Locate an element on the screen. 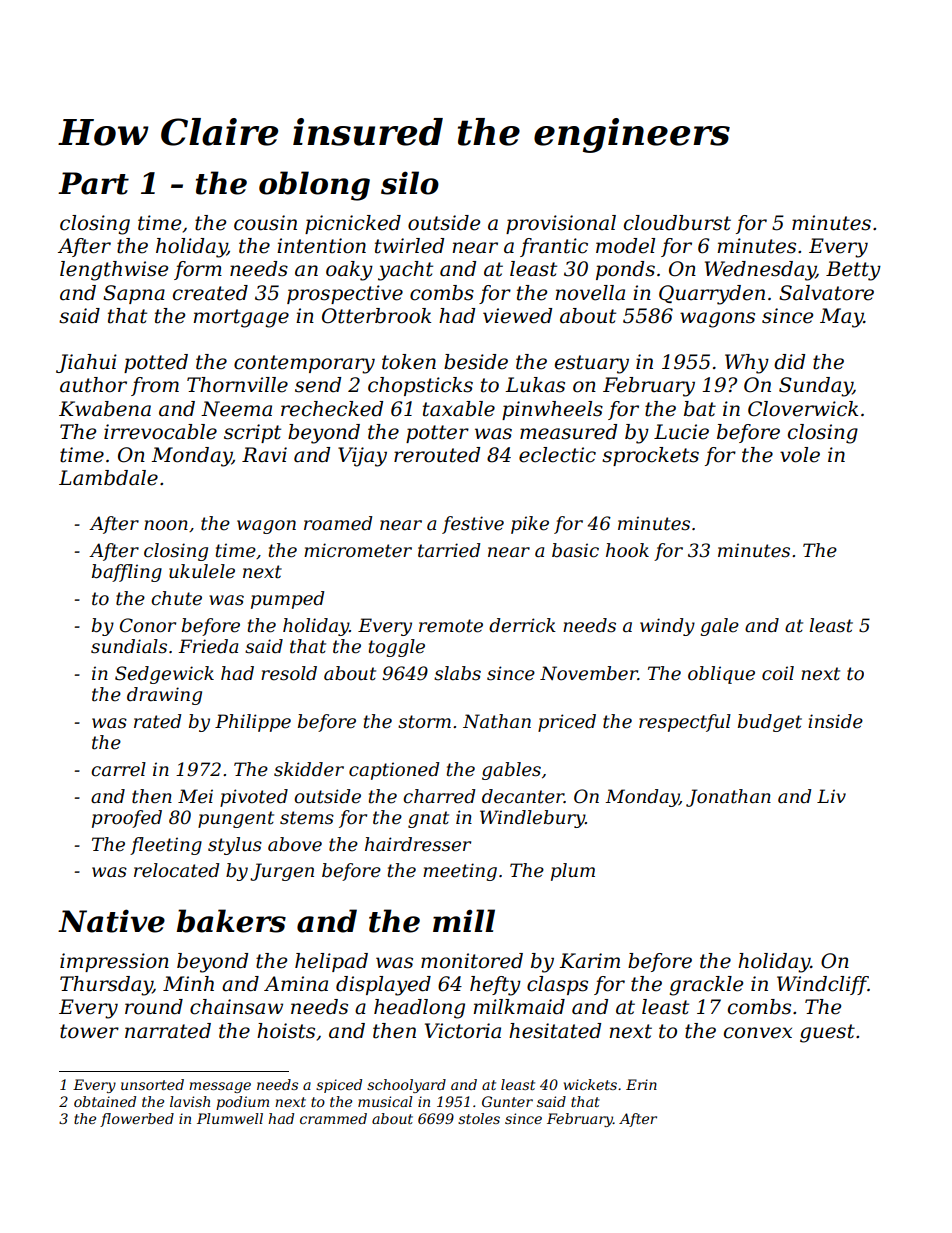 This screenshot has height=1233, width=952. form is located at coordinates (198, 270).
